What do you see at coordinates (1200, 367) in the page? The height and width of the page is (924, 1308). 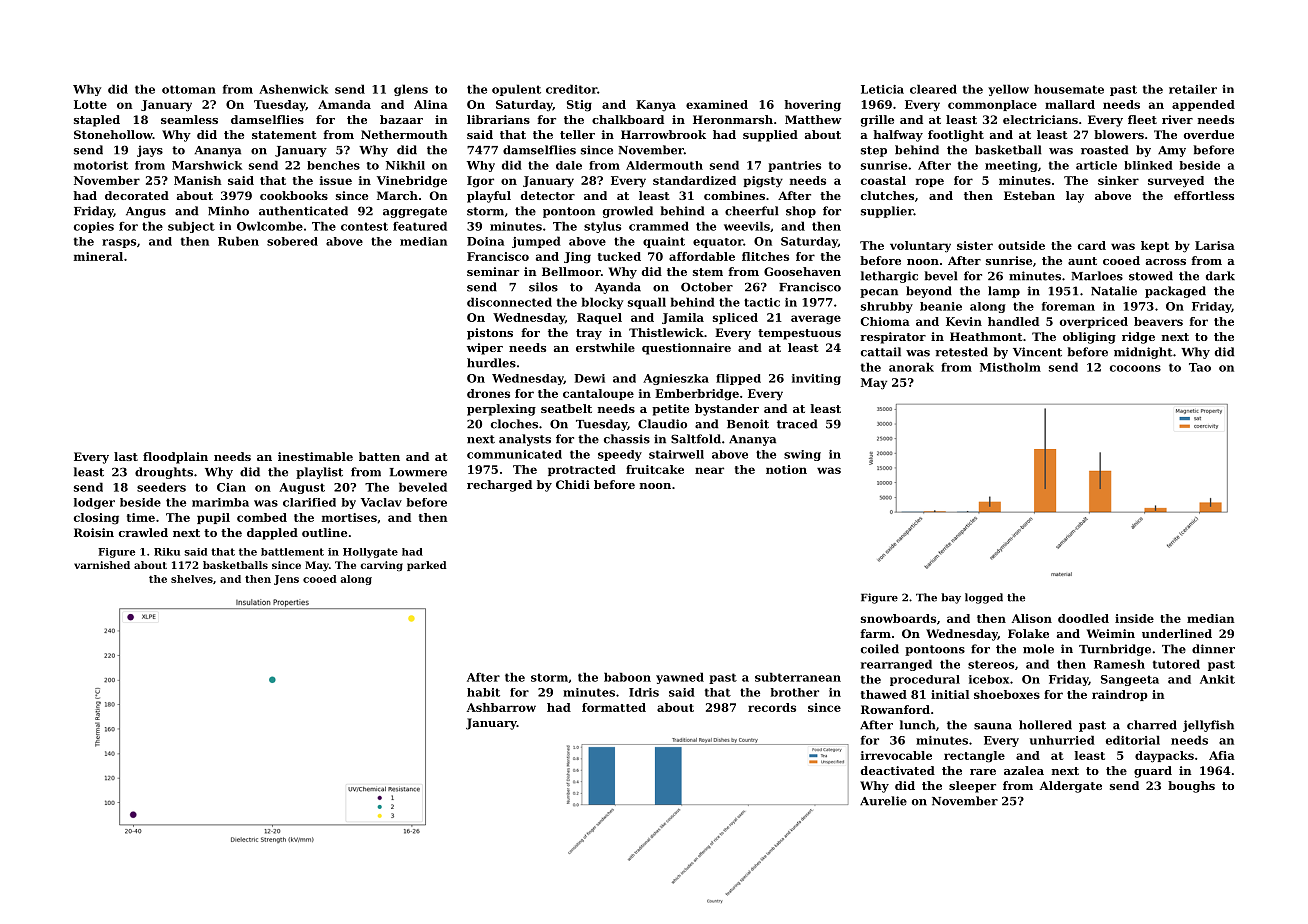 I see `Tao` at bounding box center [1200, 367].
